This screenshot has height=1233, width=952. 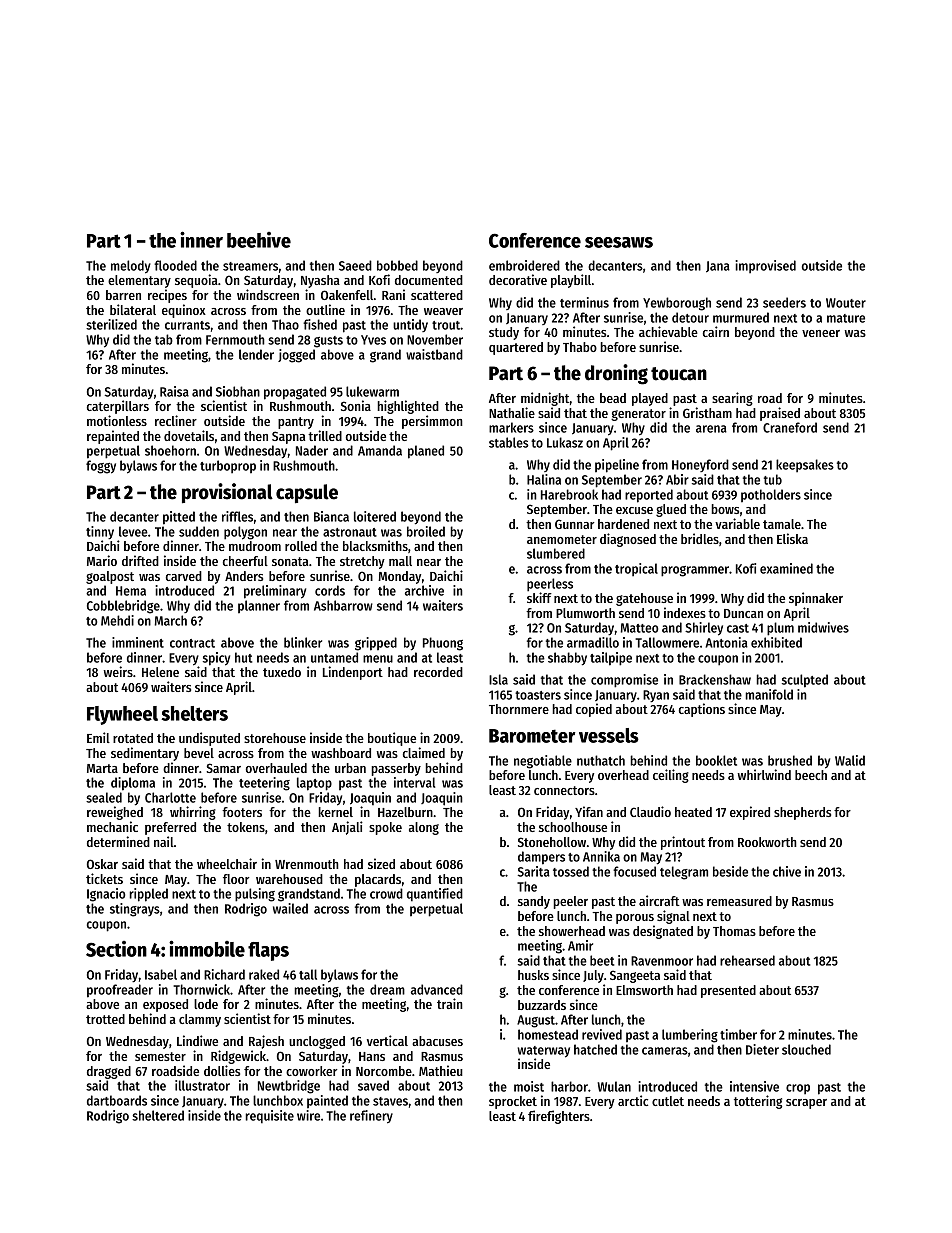 What do you see at coordinates (786, 568) in the screenshot?
I see `examined` at bounding box center [786, 568].
